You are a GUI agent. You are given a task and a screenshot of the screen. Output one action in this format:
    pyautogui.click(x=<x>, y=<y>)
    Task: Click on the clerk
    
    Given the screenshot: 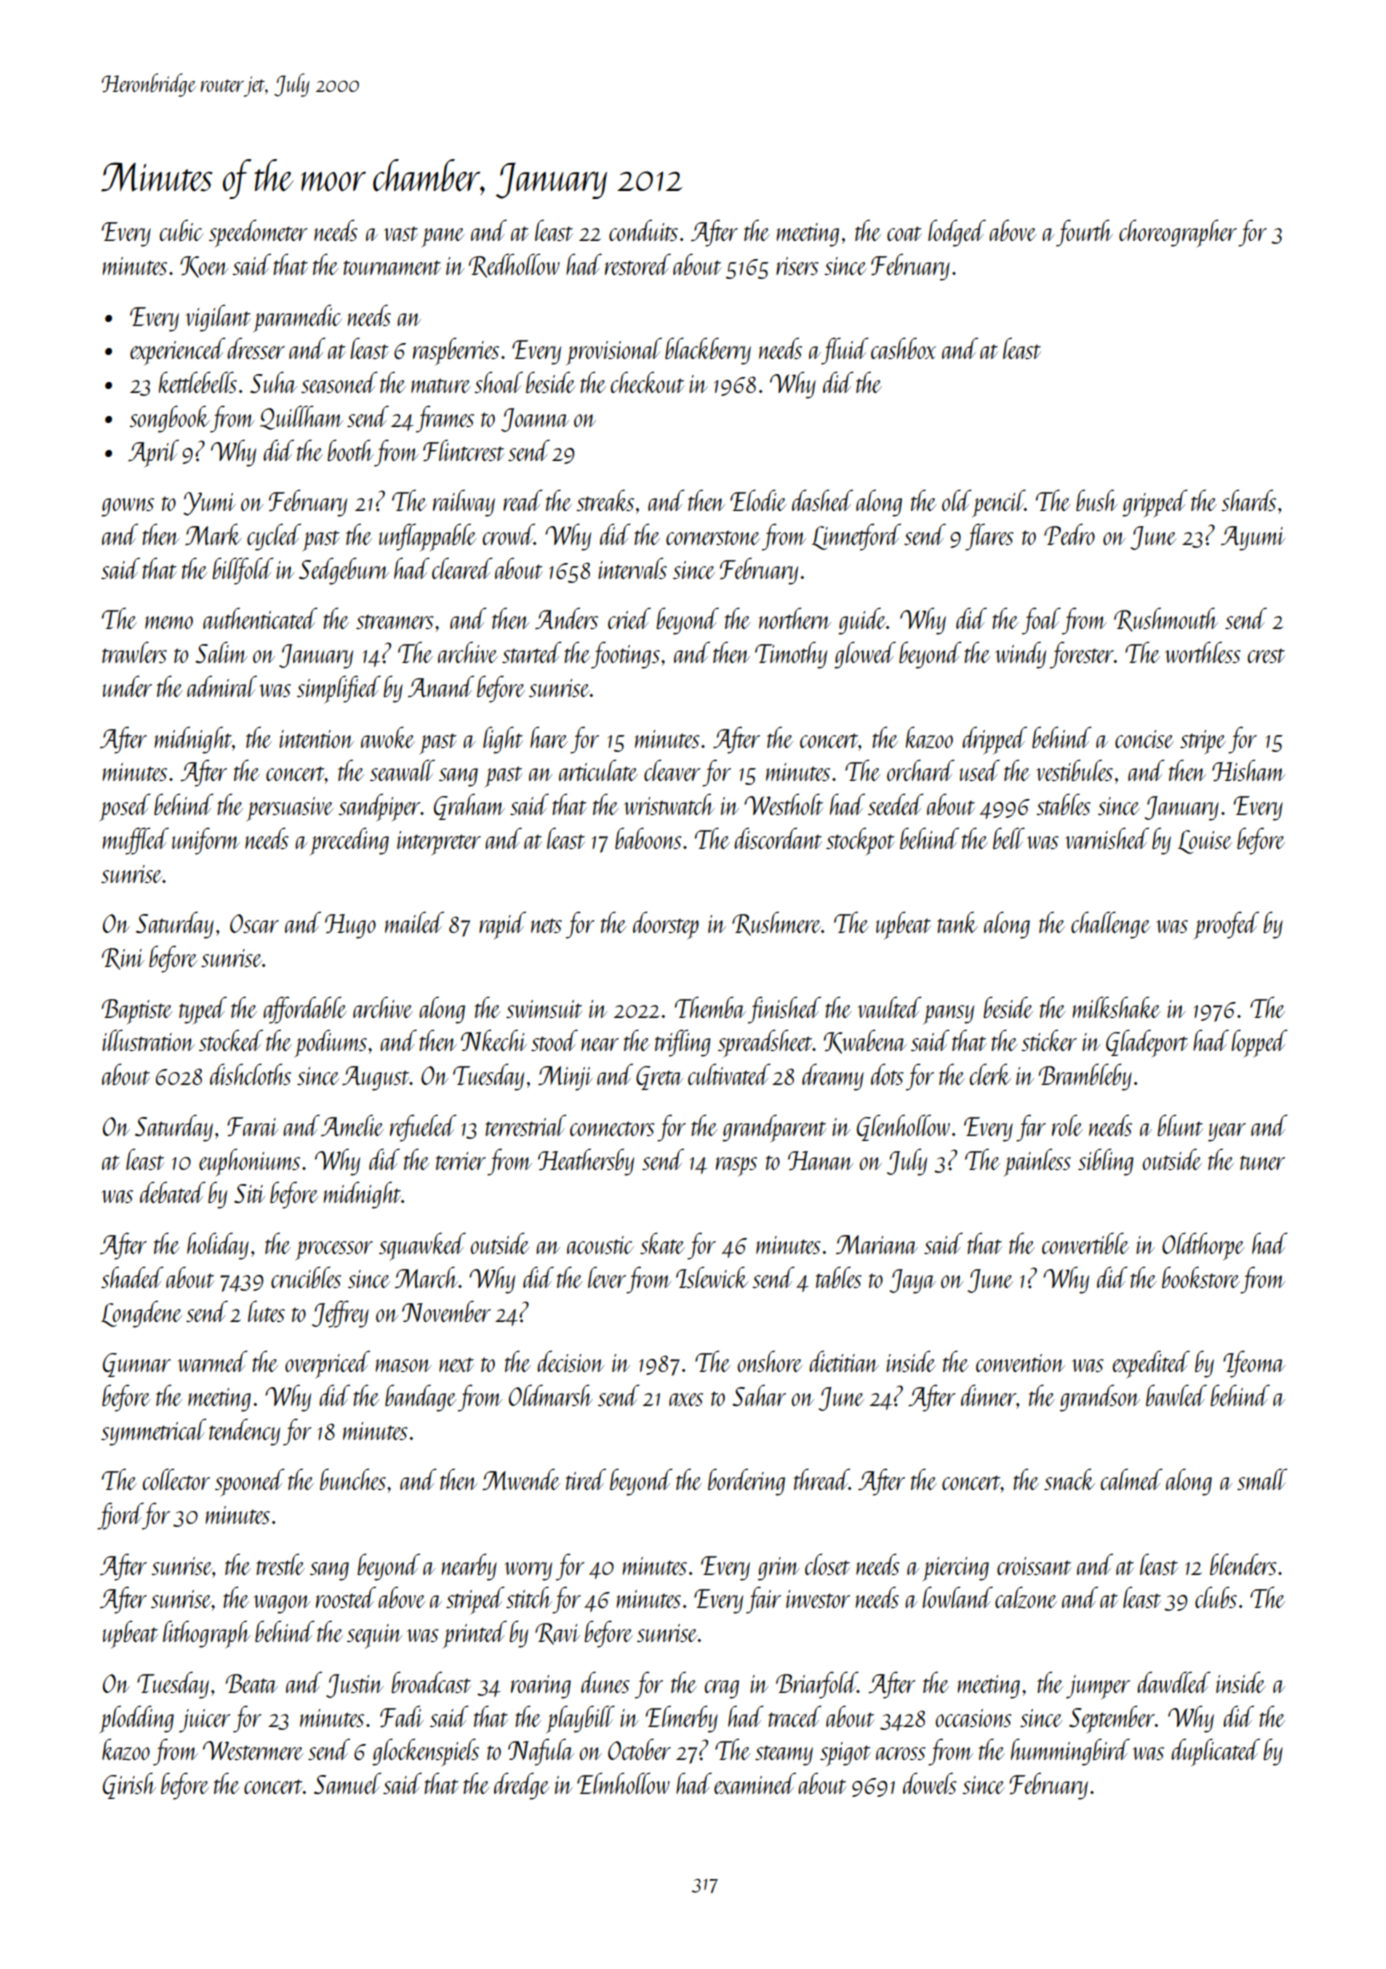 What is the action you would take?
    pyautogui.click(x=990, y=1074)
